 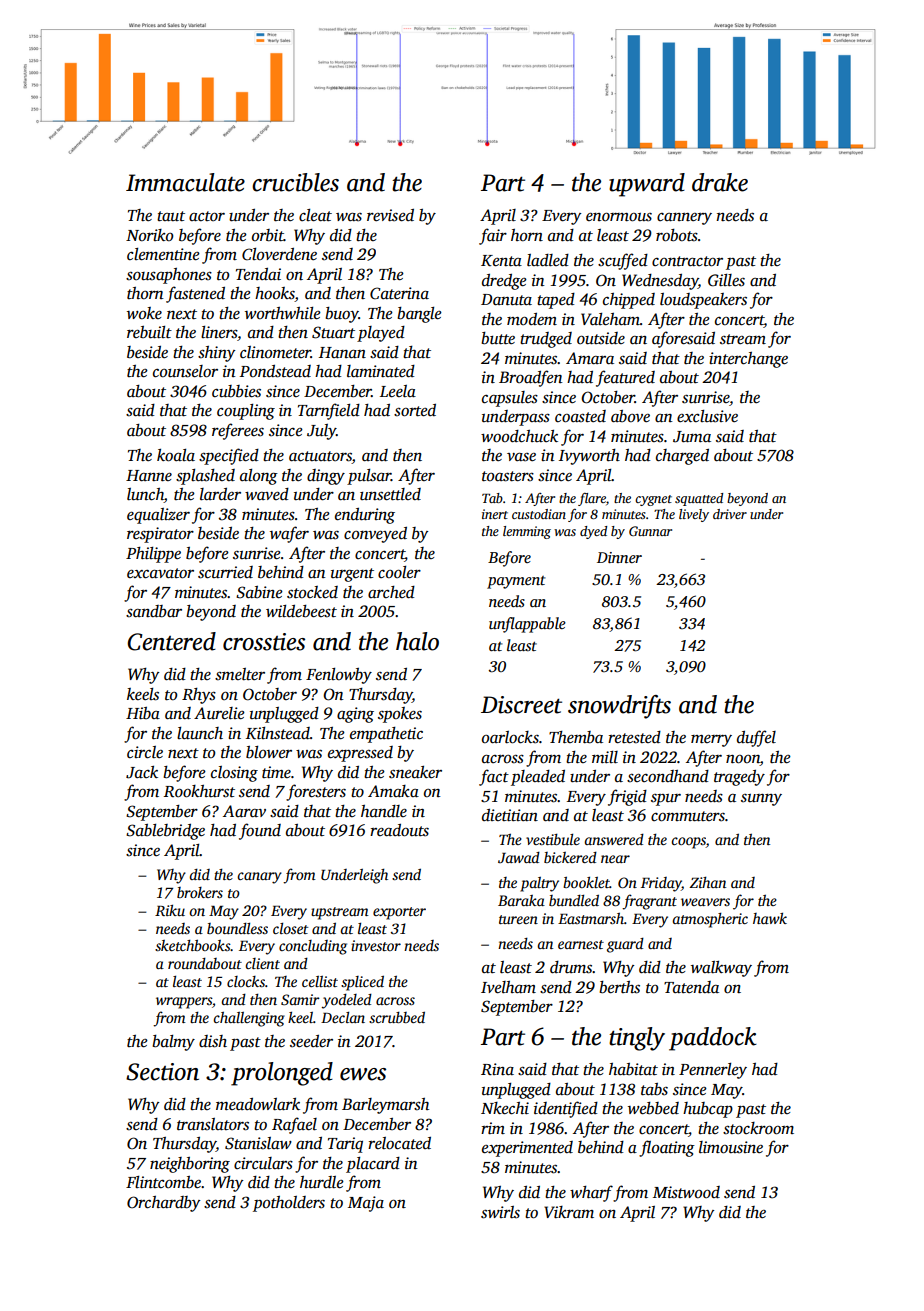 I want to click on sandbar, so click(x=154, y=611).
